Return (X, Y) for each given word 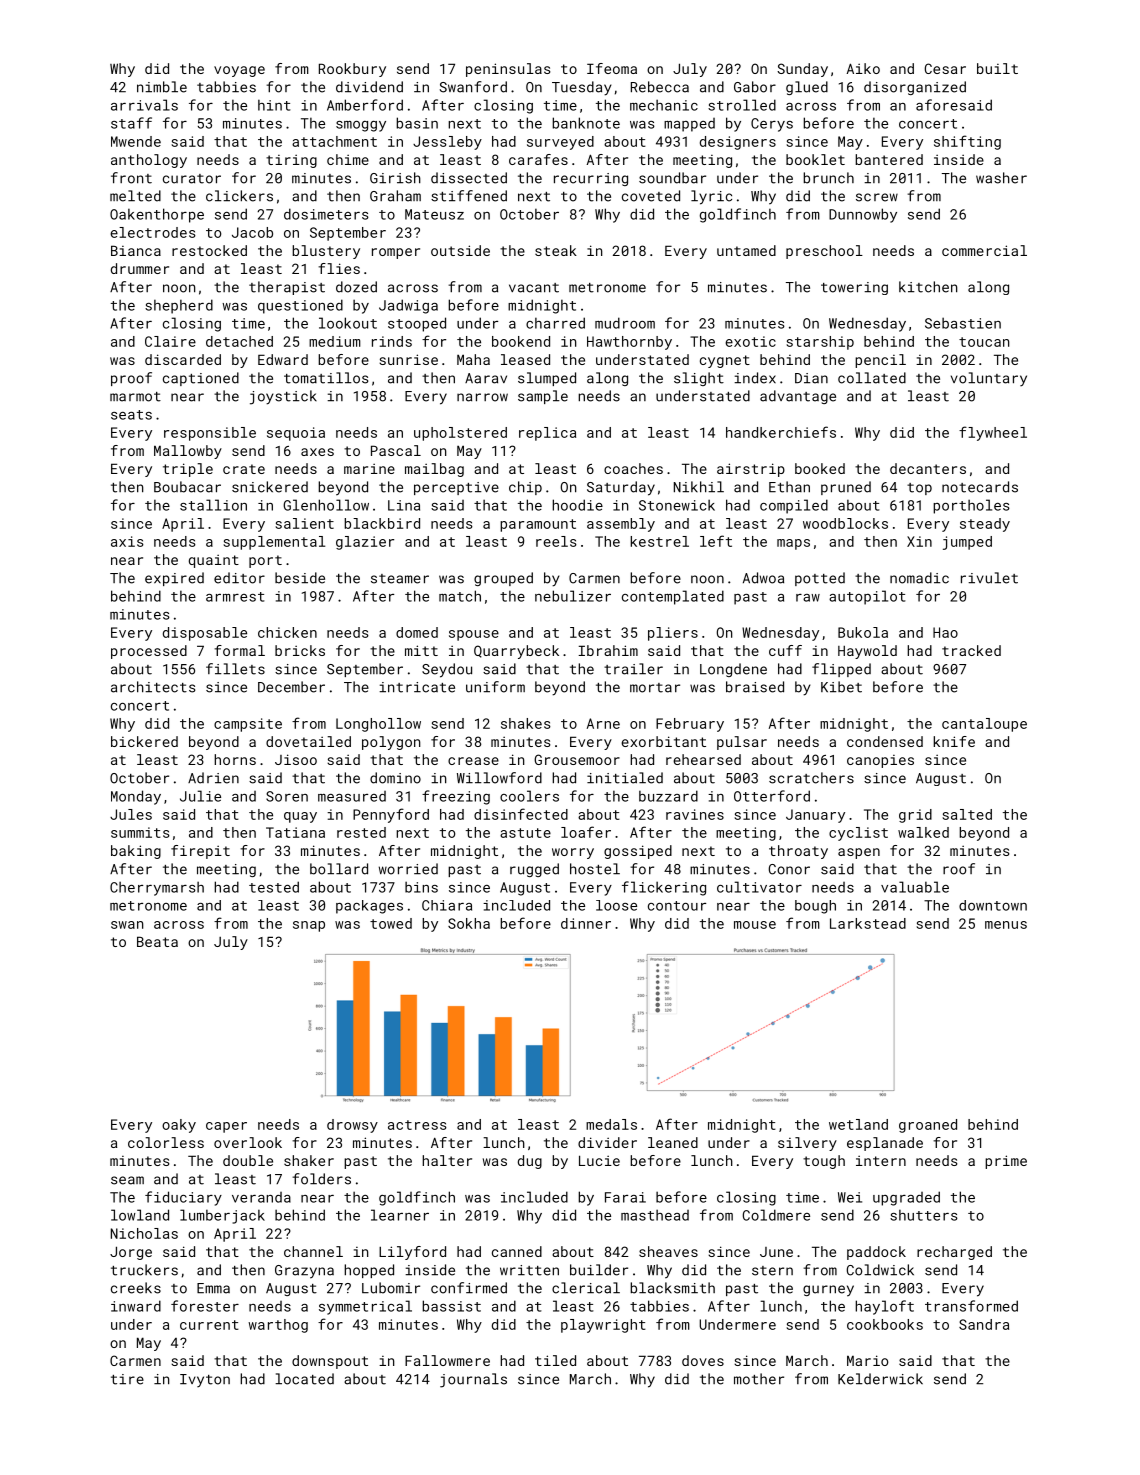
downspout (330, 1362)
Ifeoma (612, 68)
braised (755, 687)
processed (149, 652)
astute (525, 833)
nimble (162, 87)
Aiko (863, 68)
